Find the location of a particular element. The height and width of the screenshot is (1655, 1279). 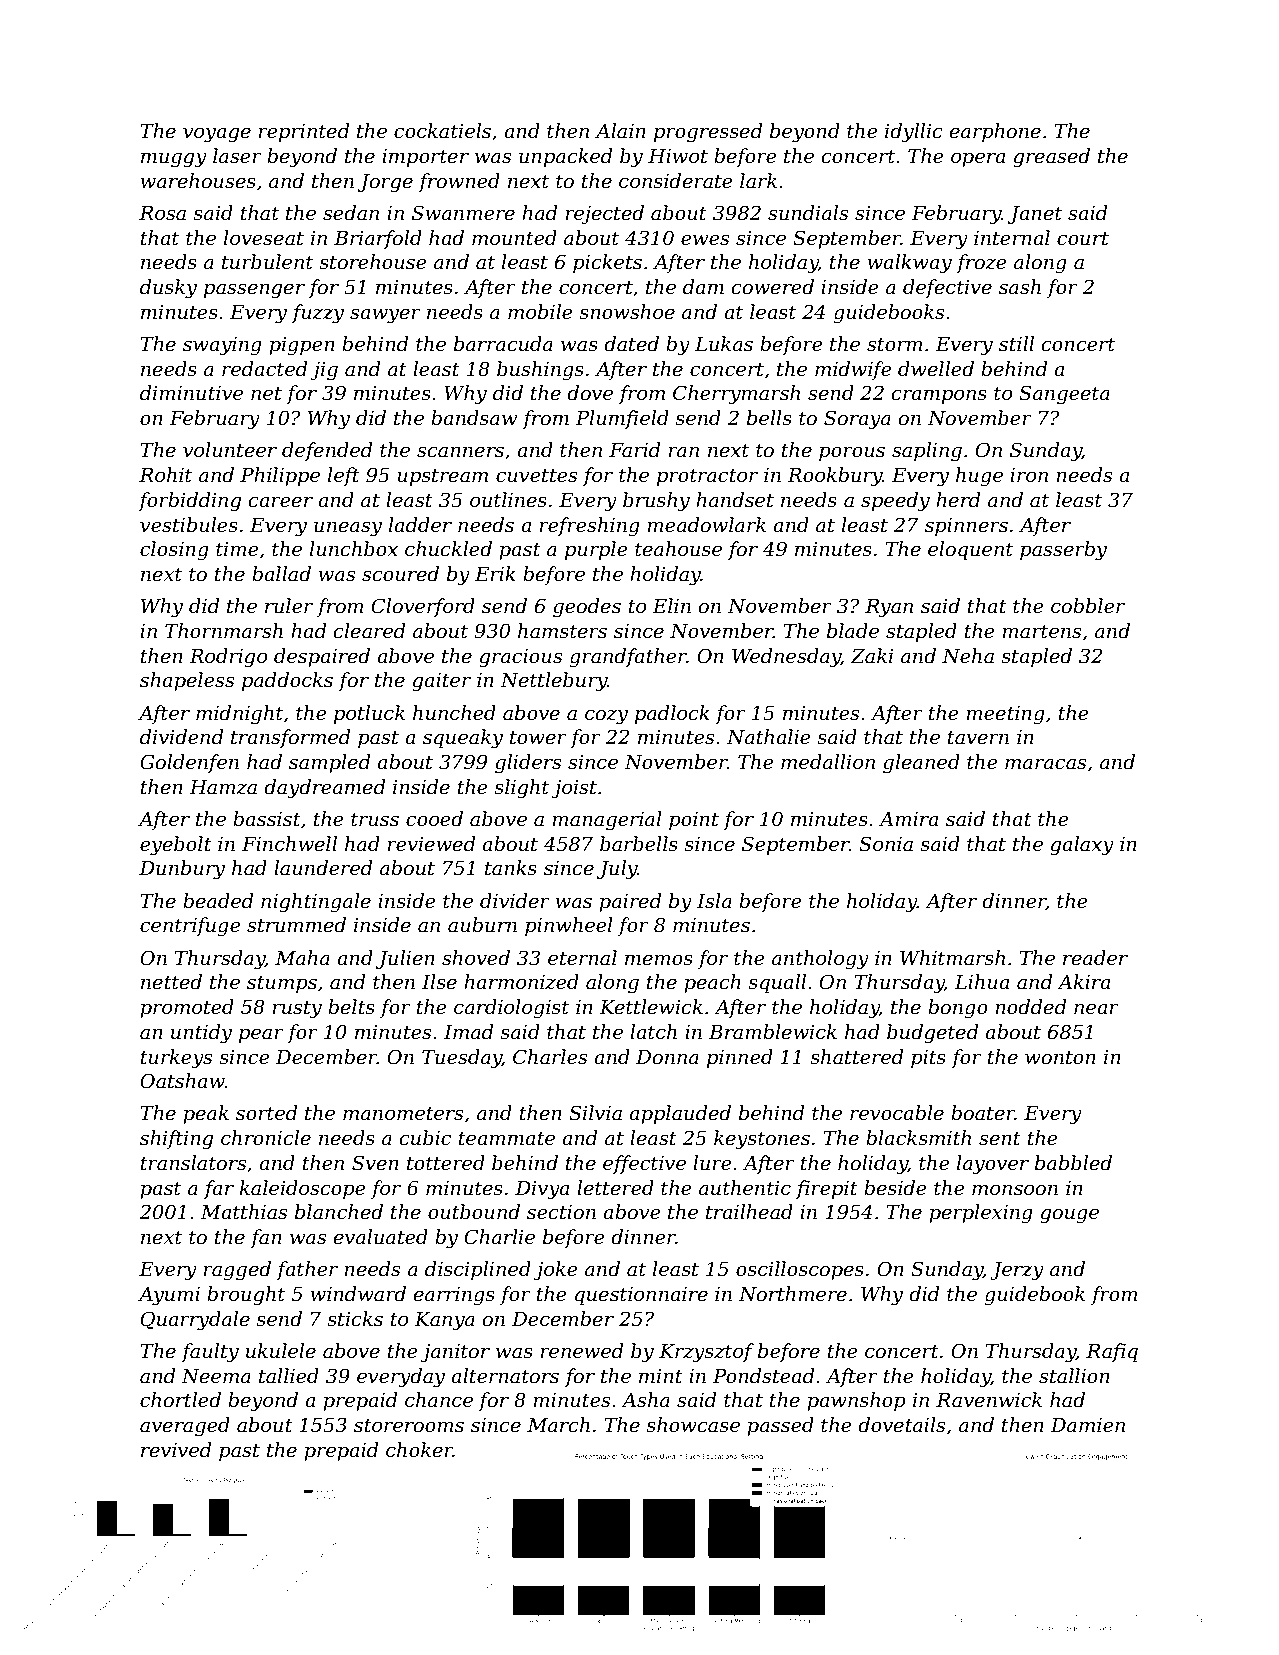

loveseat is located at coordinates (264, 238).
